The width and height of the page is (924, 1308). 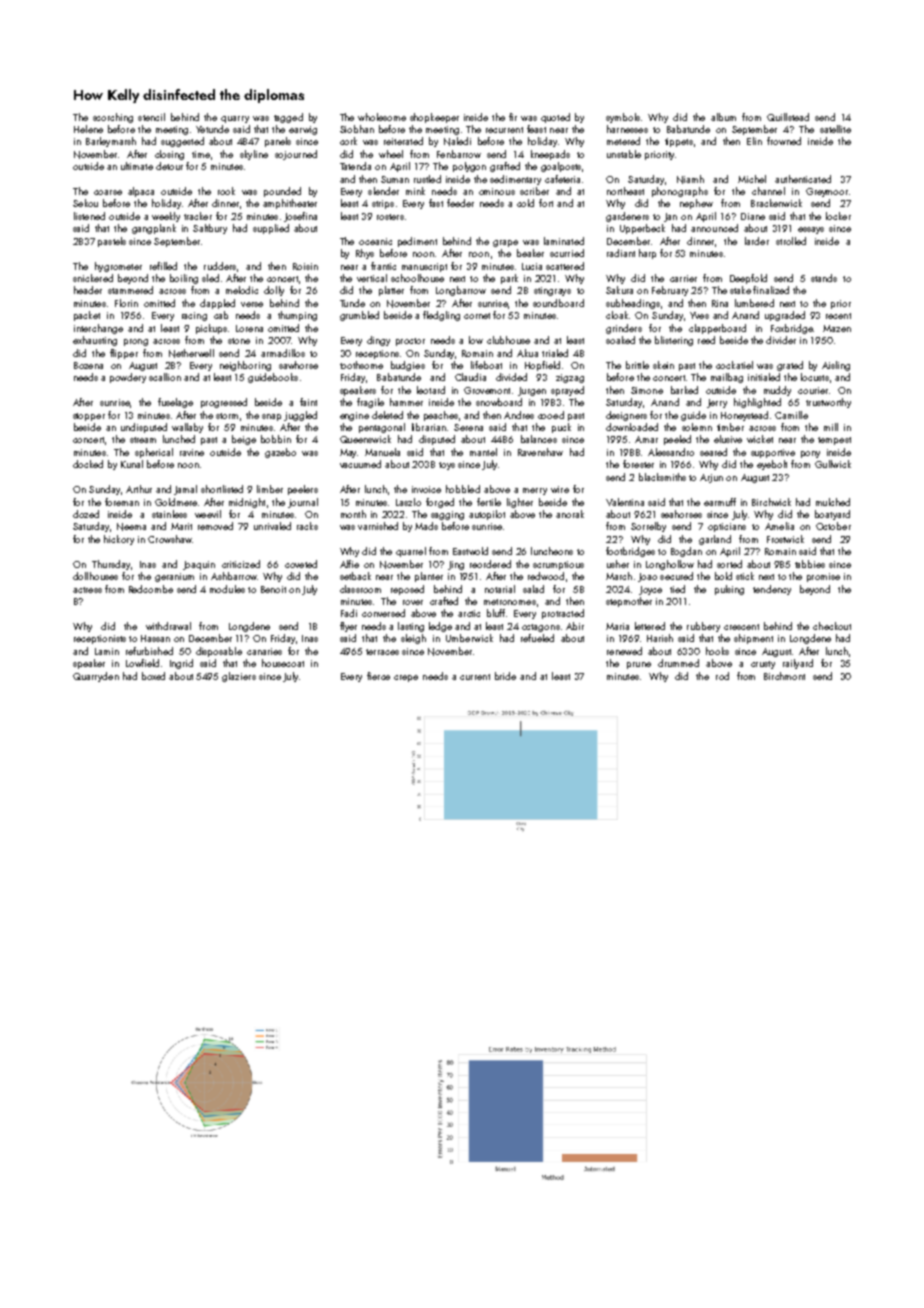 What do you see at coordinates (217, 304) in the page?
I see `dappled` at bounding box center [217, 304].
